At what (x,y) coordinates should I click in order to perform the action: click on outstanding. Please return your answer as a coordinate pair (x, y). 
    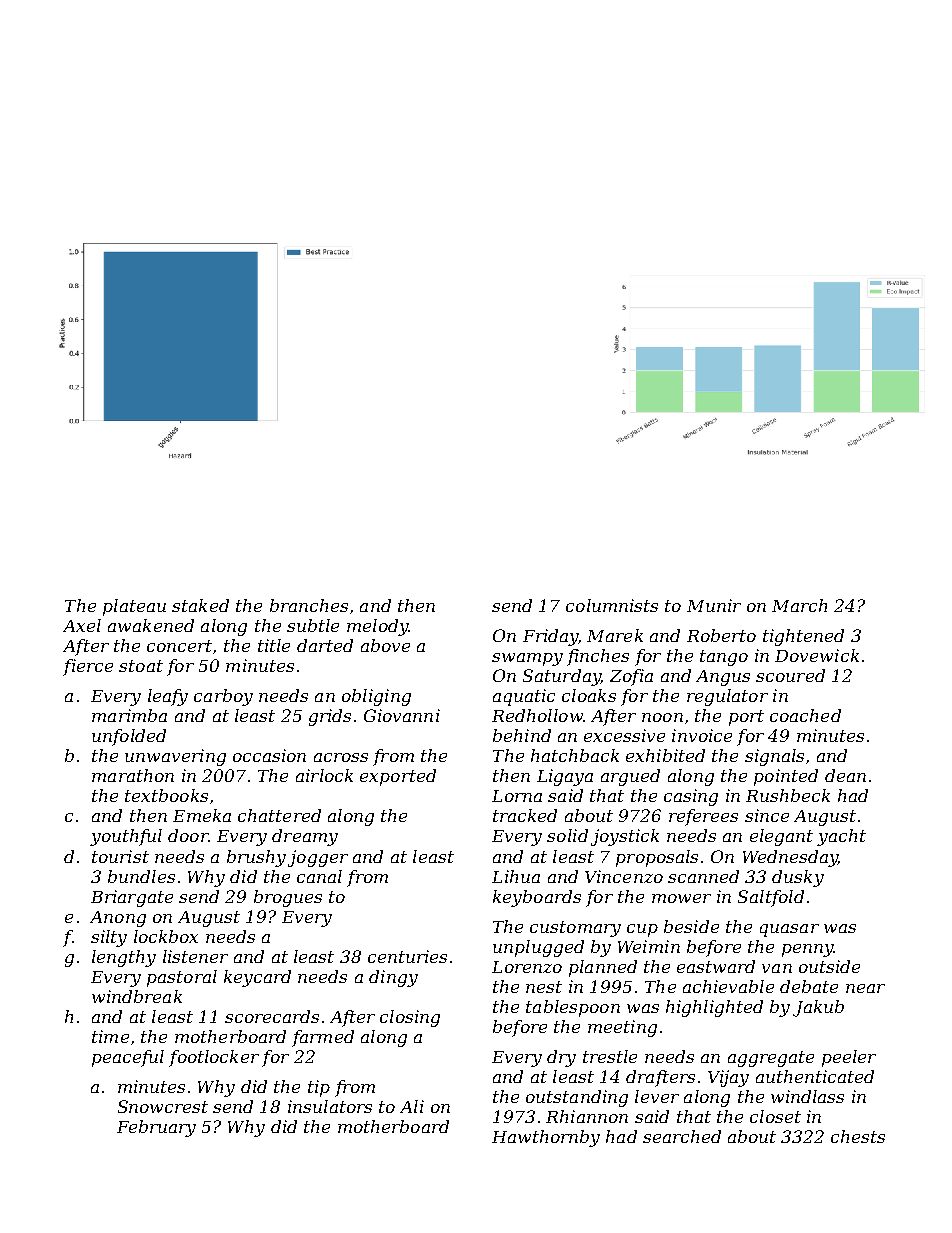
    Looking at the image, I should click on (577, 1098).
